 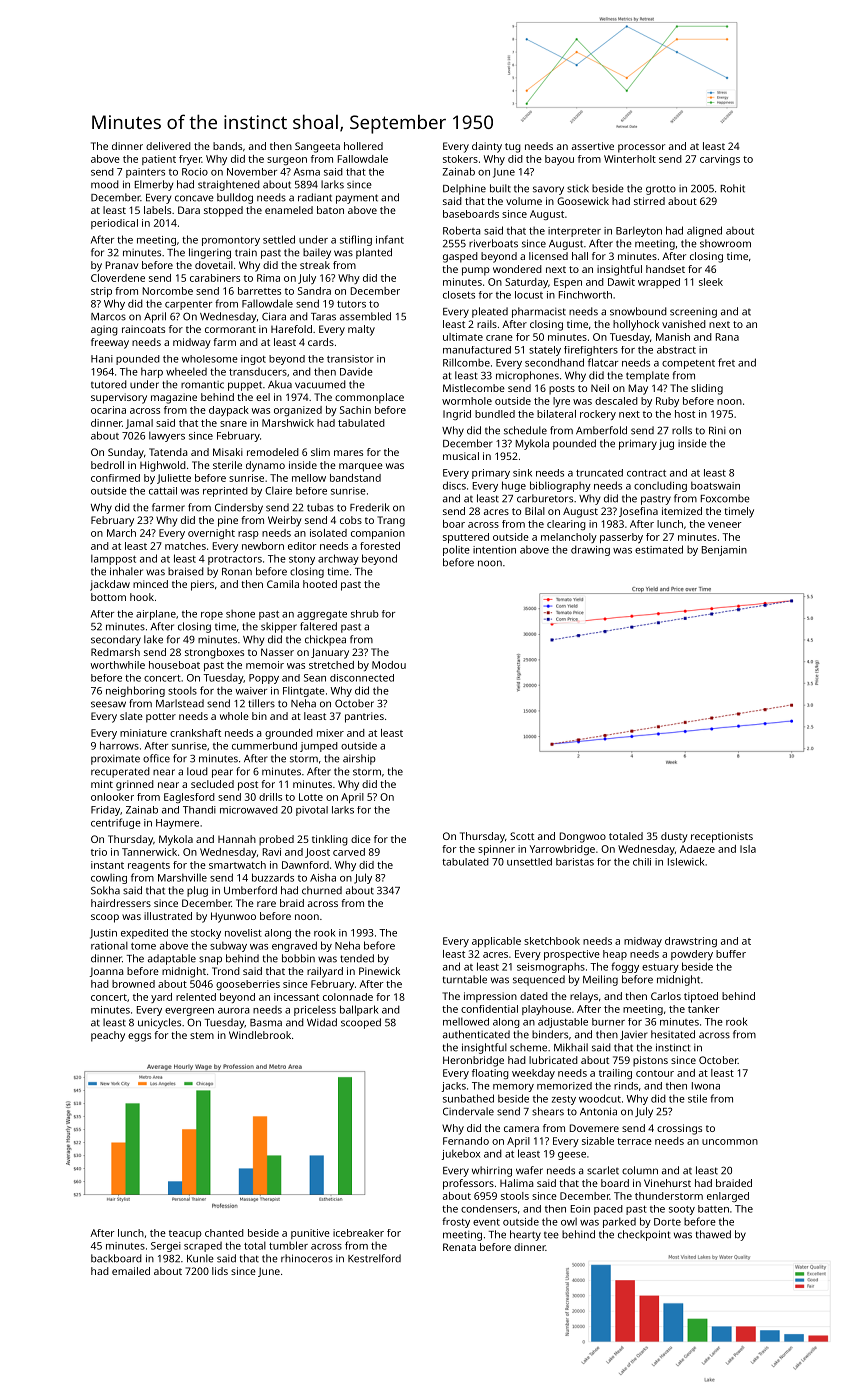 What do you see at coordinates (621, 538) in the page?
I see `passerby` at bounding box center [621, 538].
